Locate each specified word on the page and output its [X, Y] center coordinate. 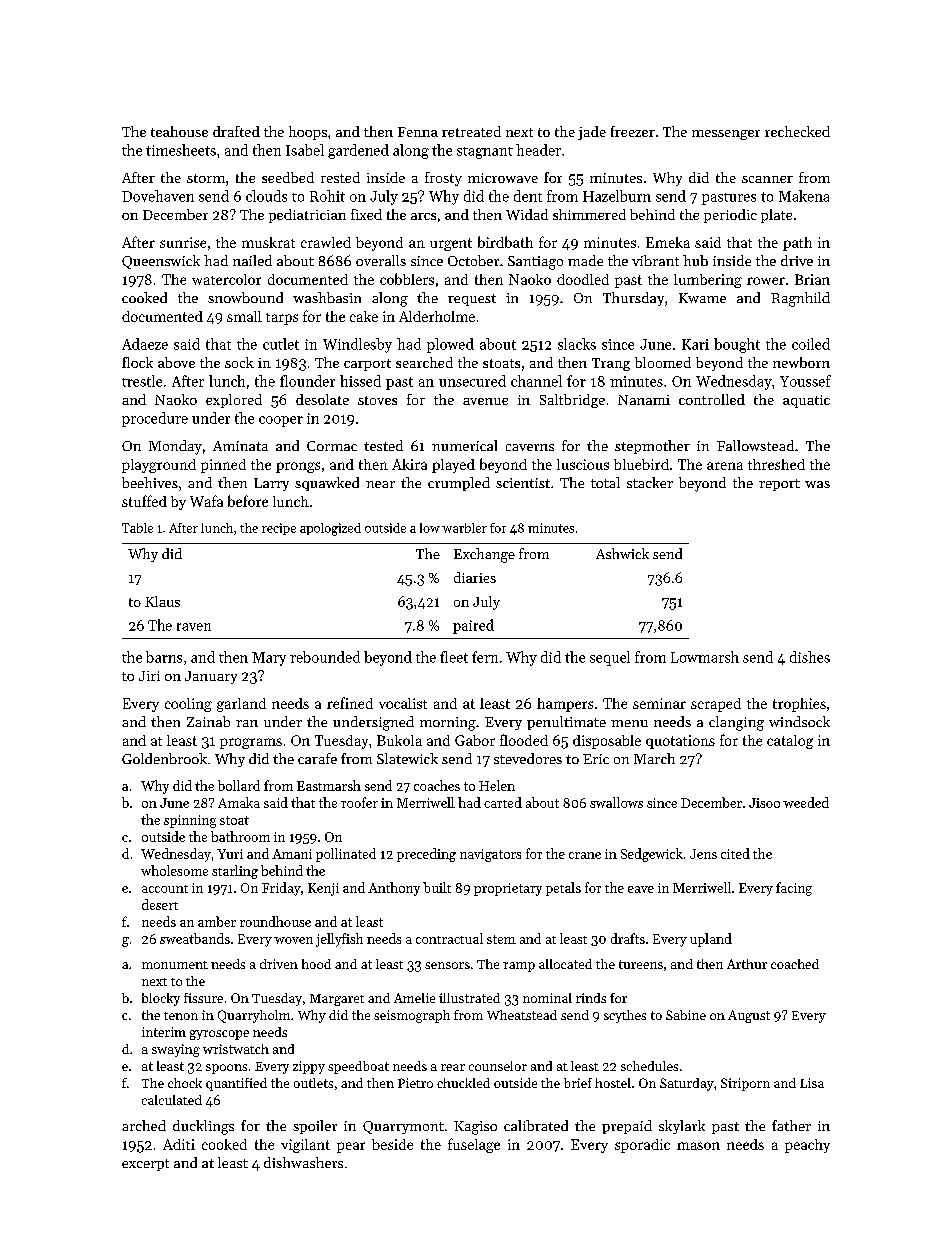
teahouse [179, 131]
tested [383, 445]
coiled [811, 344]
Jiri [149, 676]
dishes [810, 657]
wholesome [174, 870]
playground [159, 466]
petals [563, 889]
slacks [577, 344]
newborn [801, 362]
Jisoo [764, 803]
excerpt [145, 1165]
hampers [565, 705]
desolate [322, 399]
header [538, 150]
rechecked [797, 131]
